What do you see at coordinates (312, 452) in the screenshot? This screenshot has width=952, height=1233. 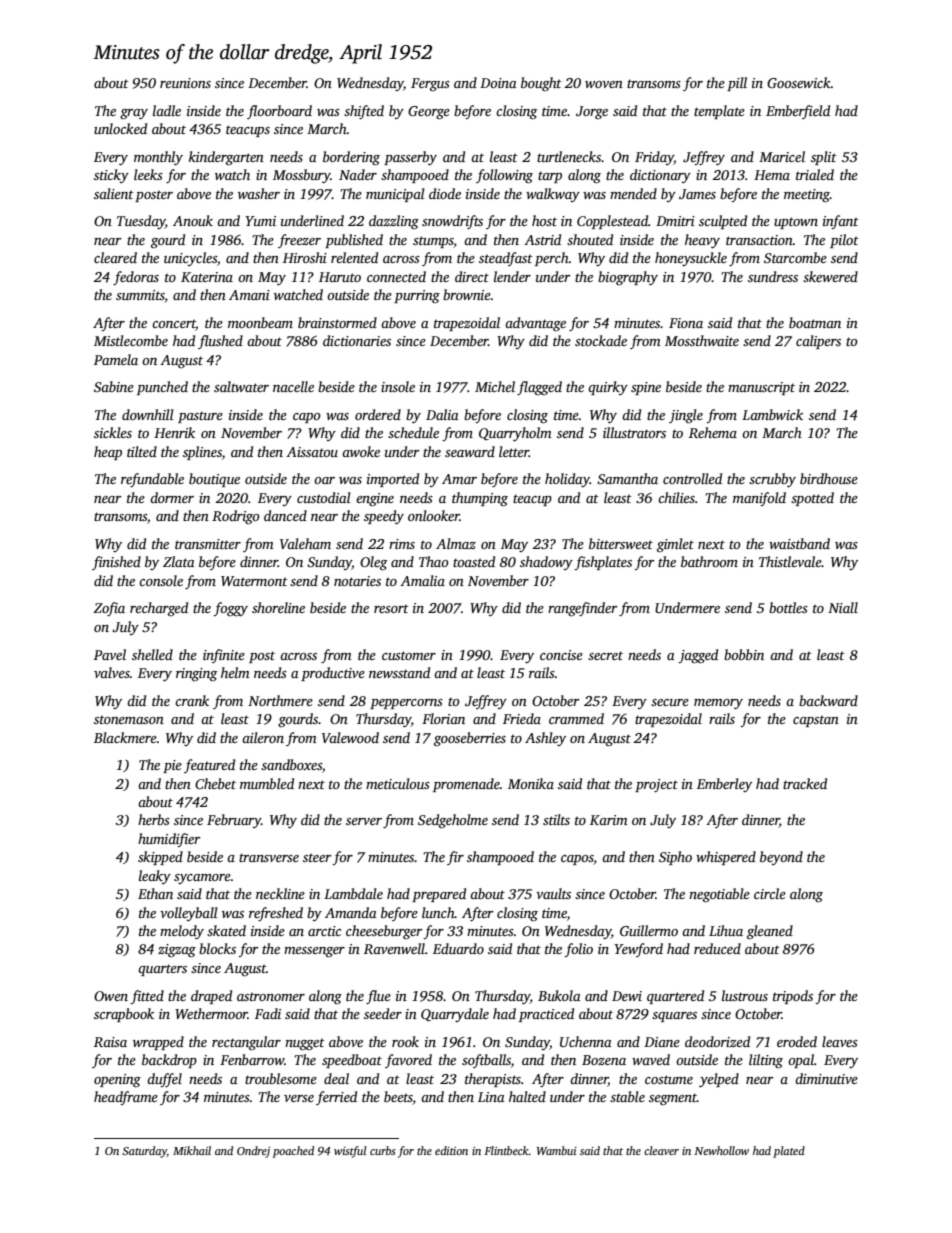 I see `Aissatou` at bounding box center [312, 452].
